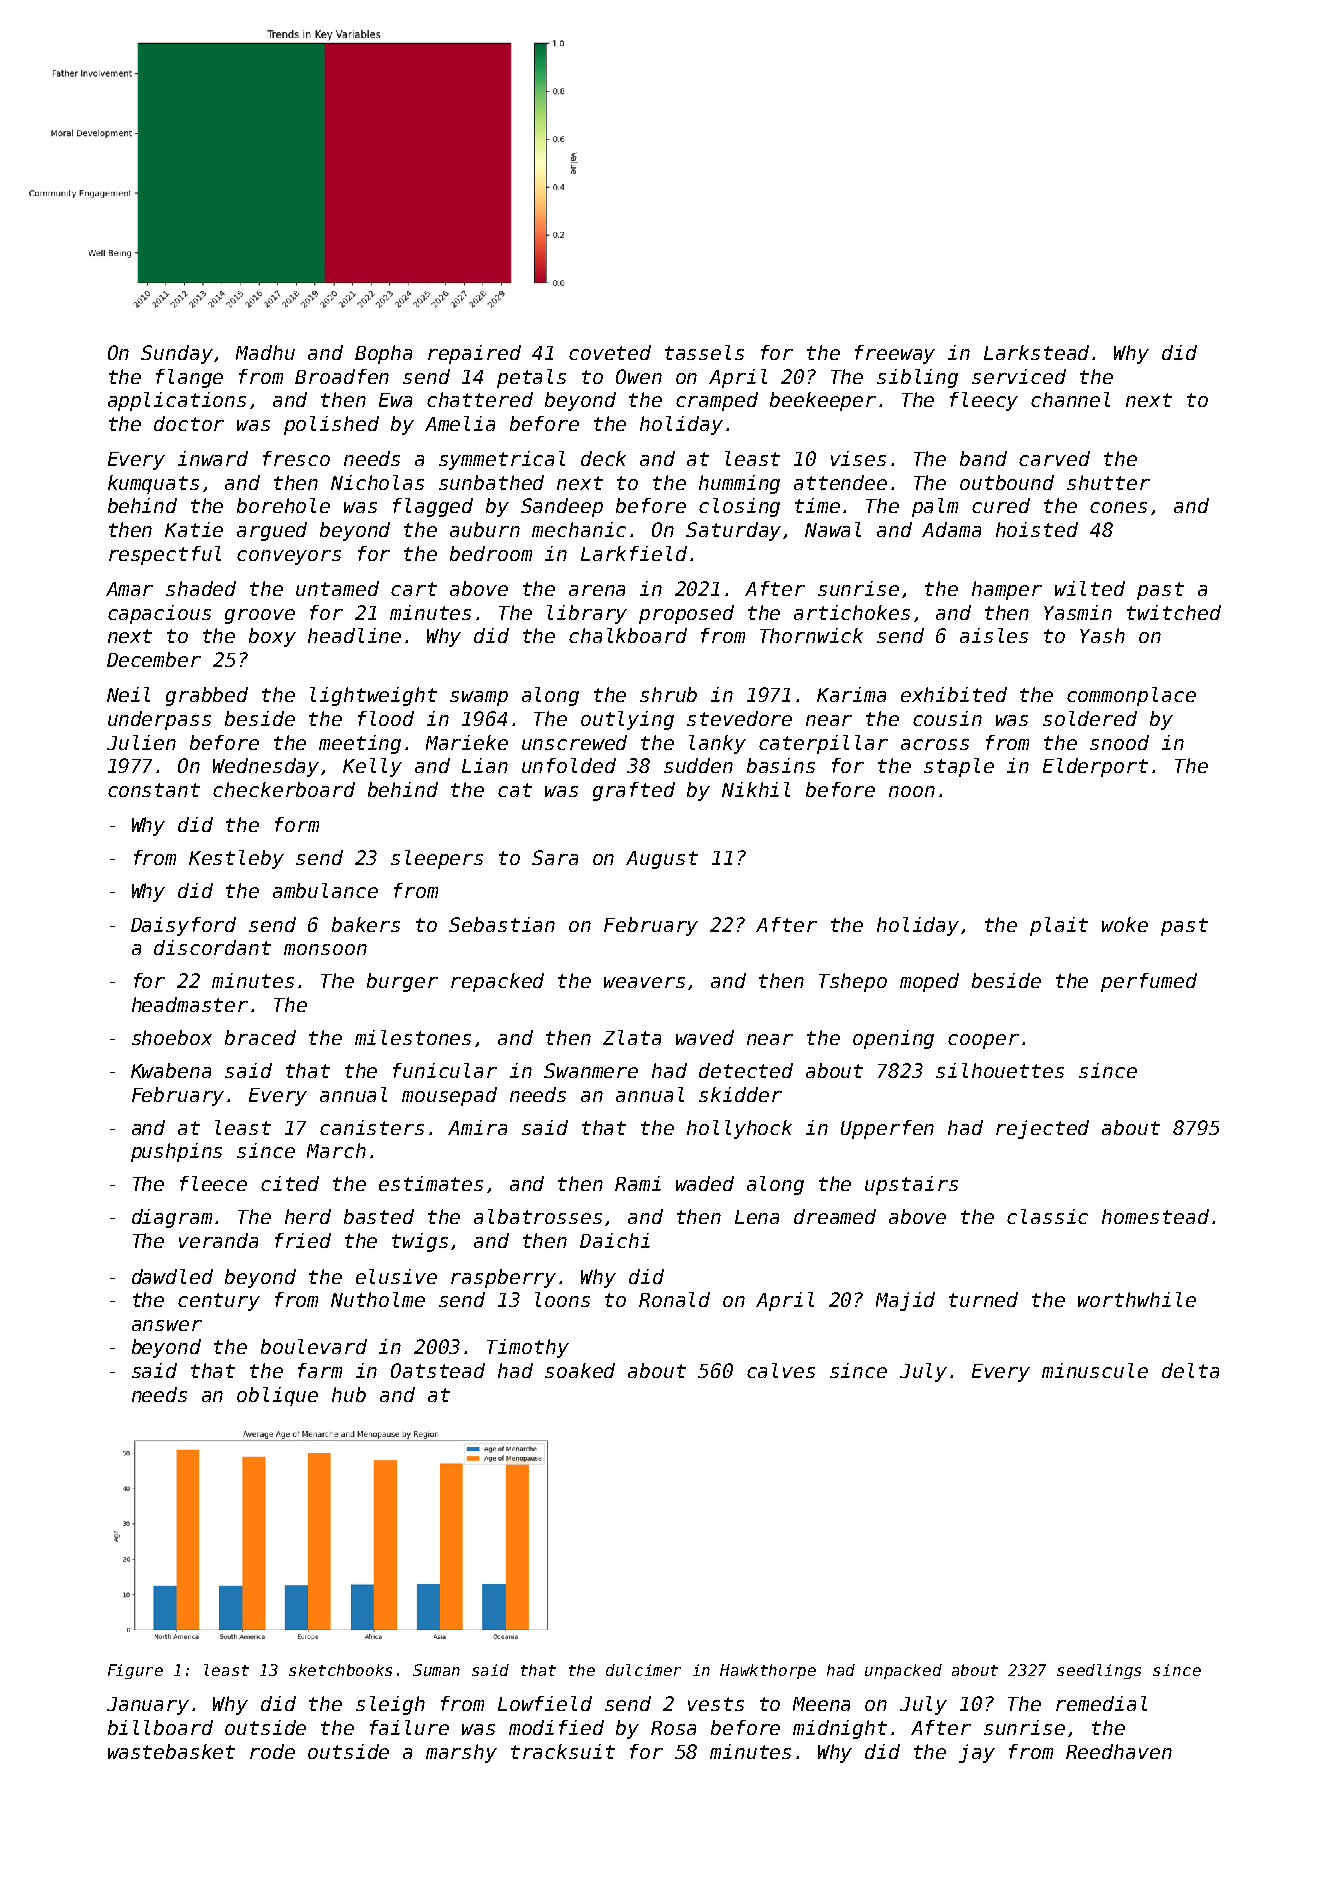 The width and height of the page is (1339, 1894). Describe the element at coordinates (1007, 590) in the page. I see `hamper` at that location.
